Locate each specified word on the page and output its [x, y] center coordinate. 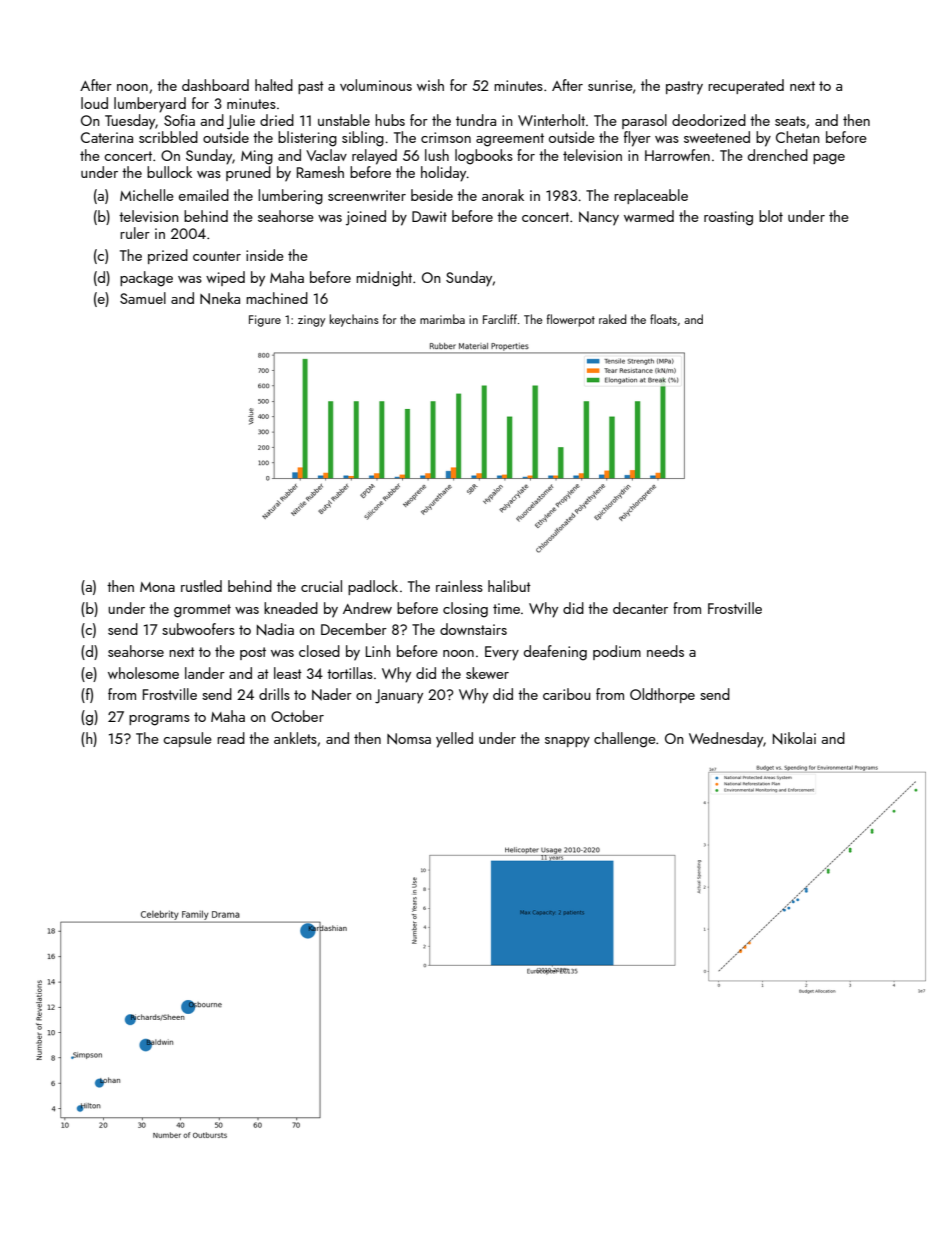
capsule [187, 739]
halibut [509, 586]
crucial [321, 586]
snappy [567, 742]
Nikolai [794, 738]
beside [432, 195]
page [829, 159]
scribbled [168, 137]
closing [465, 610]
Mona [157, 587]
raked [612, 319]
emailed [204, 195]
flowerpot [571, 320]
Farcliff [500, 319]
